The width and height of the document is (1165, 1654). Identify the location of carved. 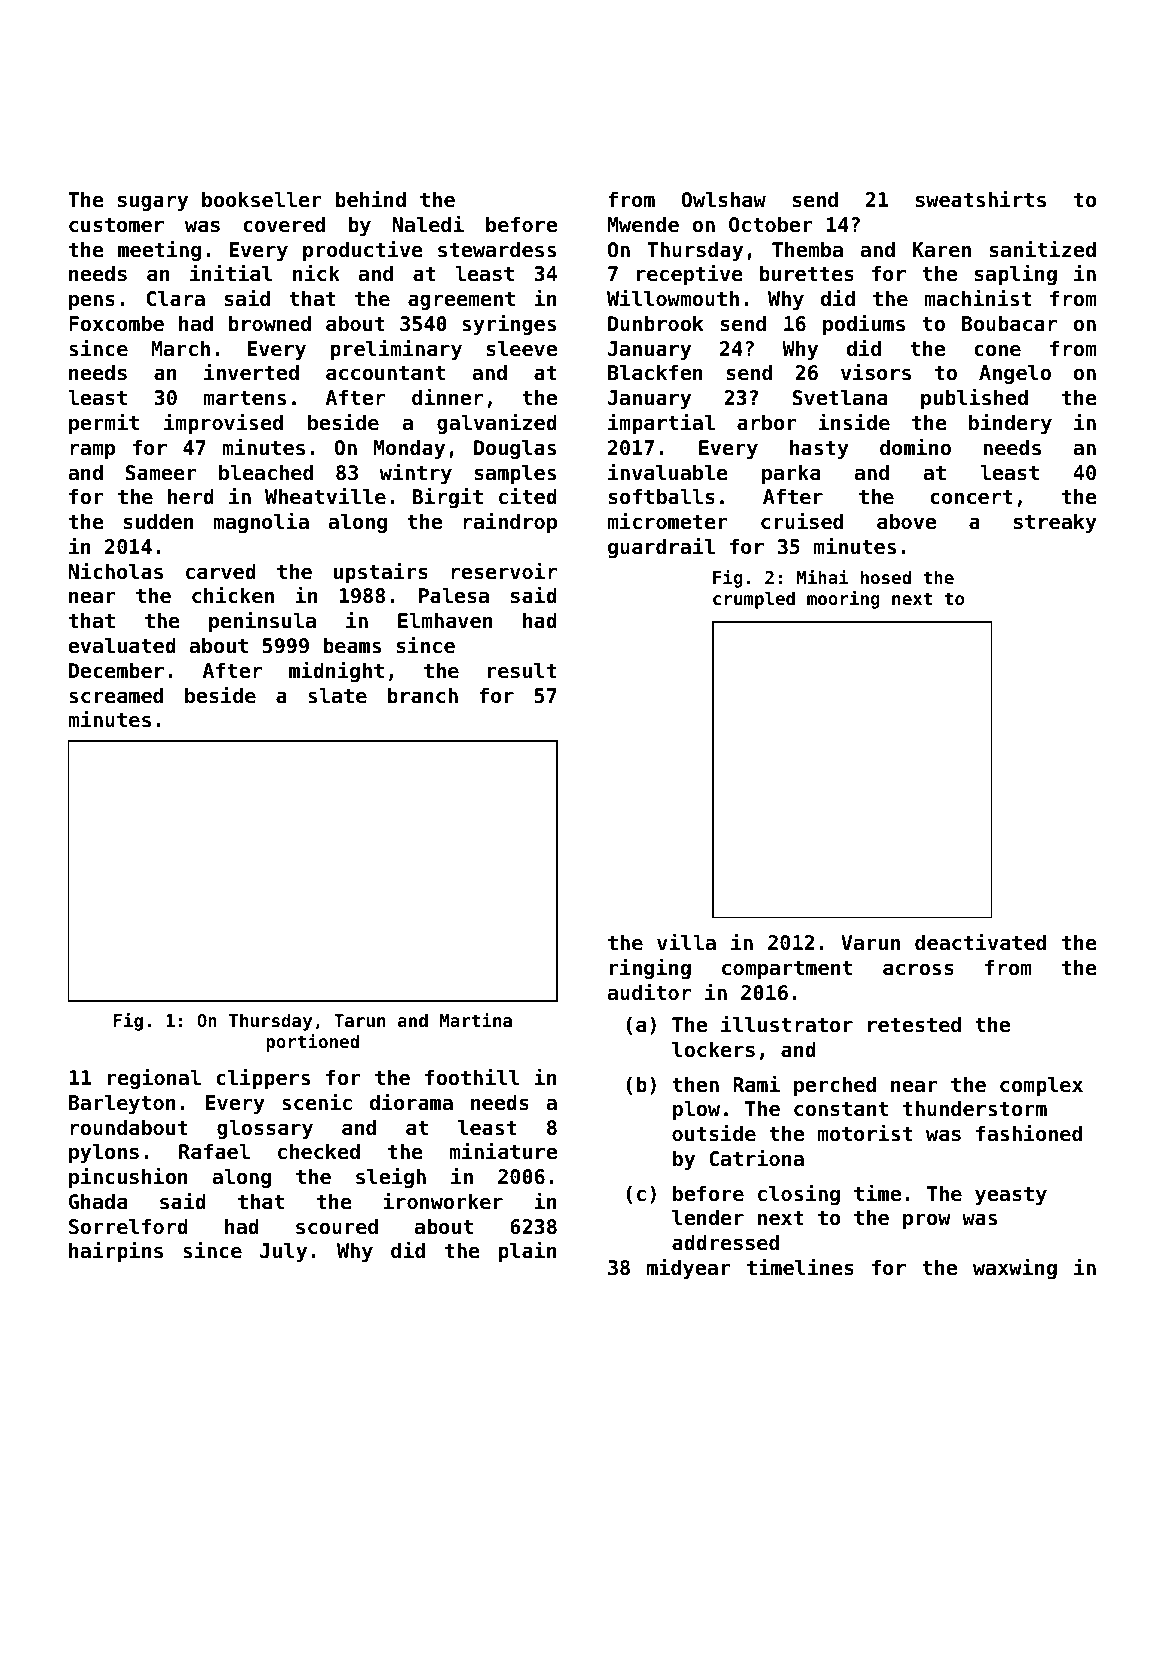
(221, 571).
